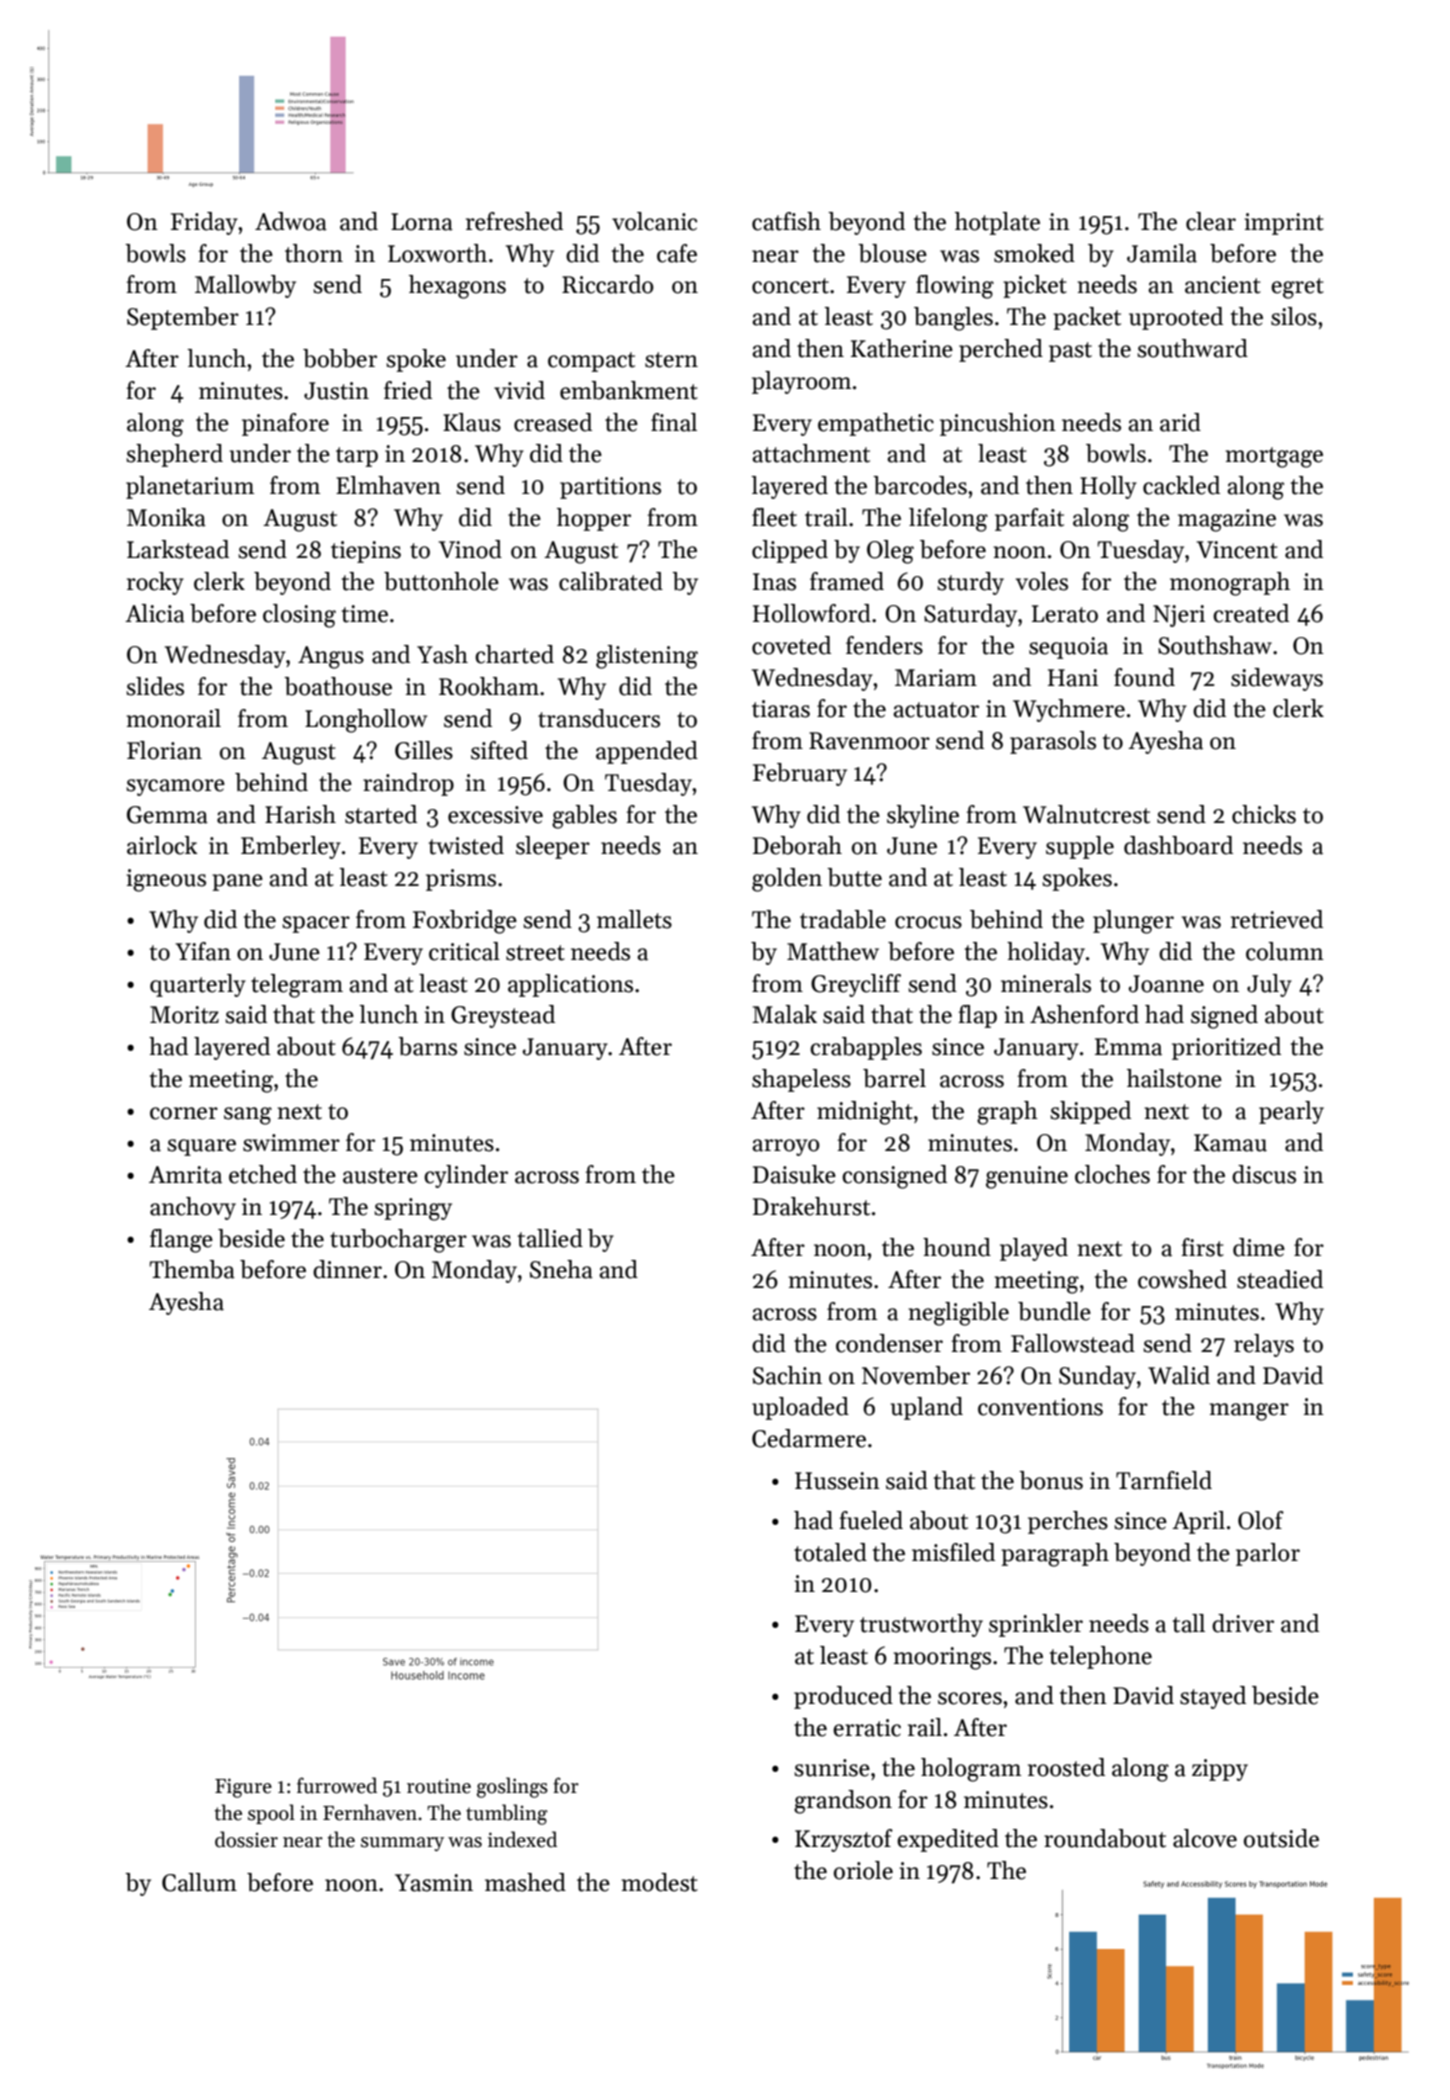 The height and width of the image is (2100, 1450). Describe the element at coordinates (1211, 221) in the image. I see `clear` at that location.
